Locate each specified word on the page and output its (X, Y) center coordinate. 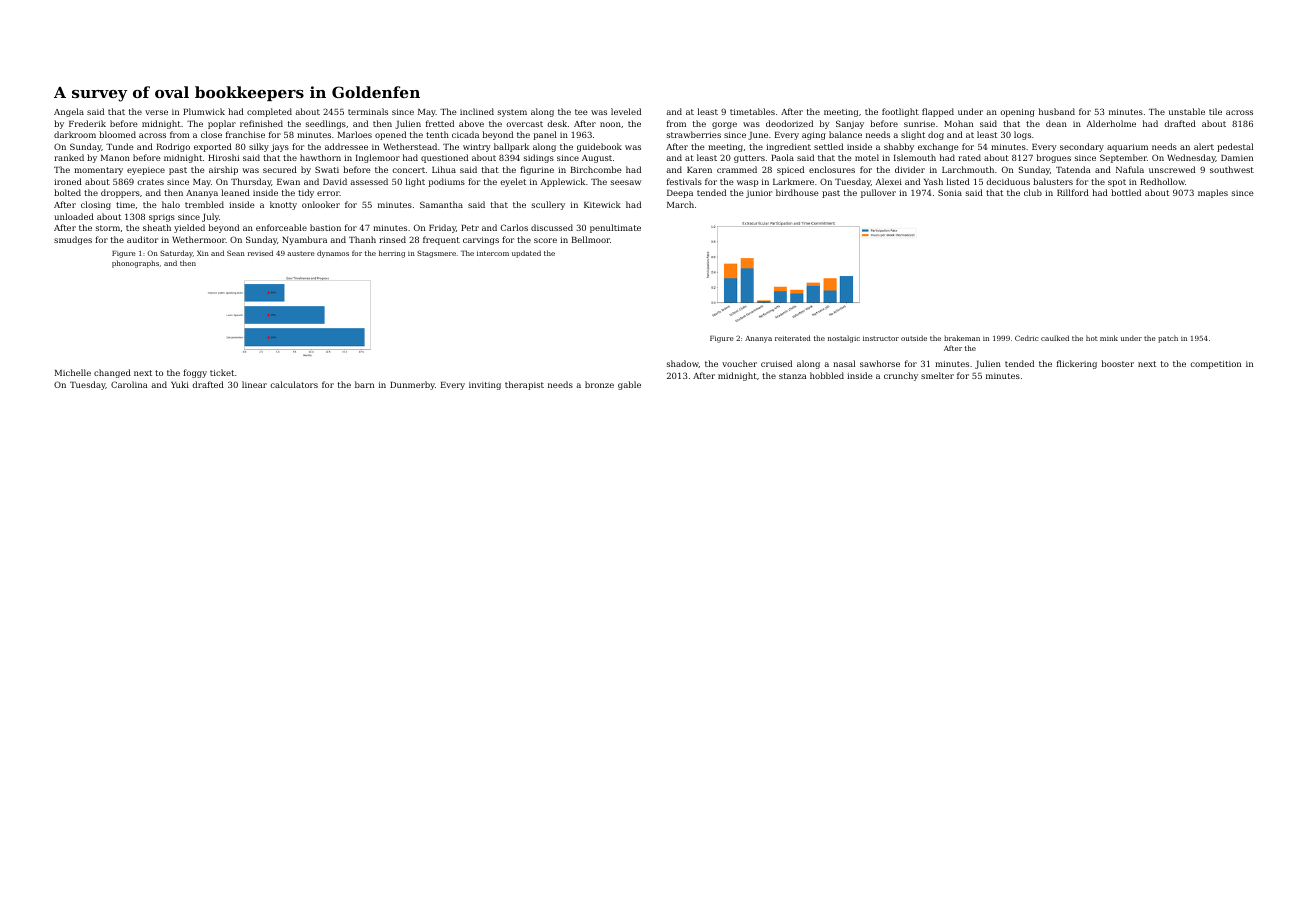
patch (1168, 339)
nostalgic (844, 339)
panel (545, 135)
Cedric (1026, 338)
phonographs (135, 264)
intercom (493, 253)
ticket (222, 372)
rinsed (392, 239)
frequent (441, 240)
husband (1057, 111)
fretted (440, 123)
